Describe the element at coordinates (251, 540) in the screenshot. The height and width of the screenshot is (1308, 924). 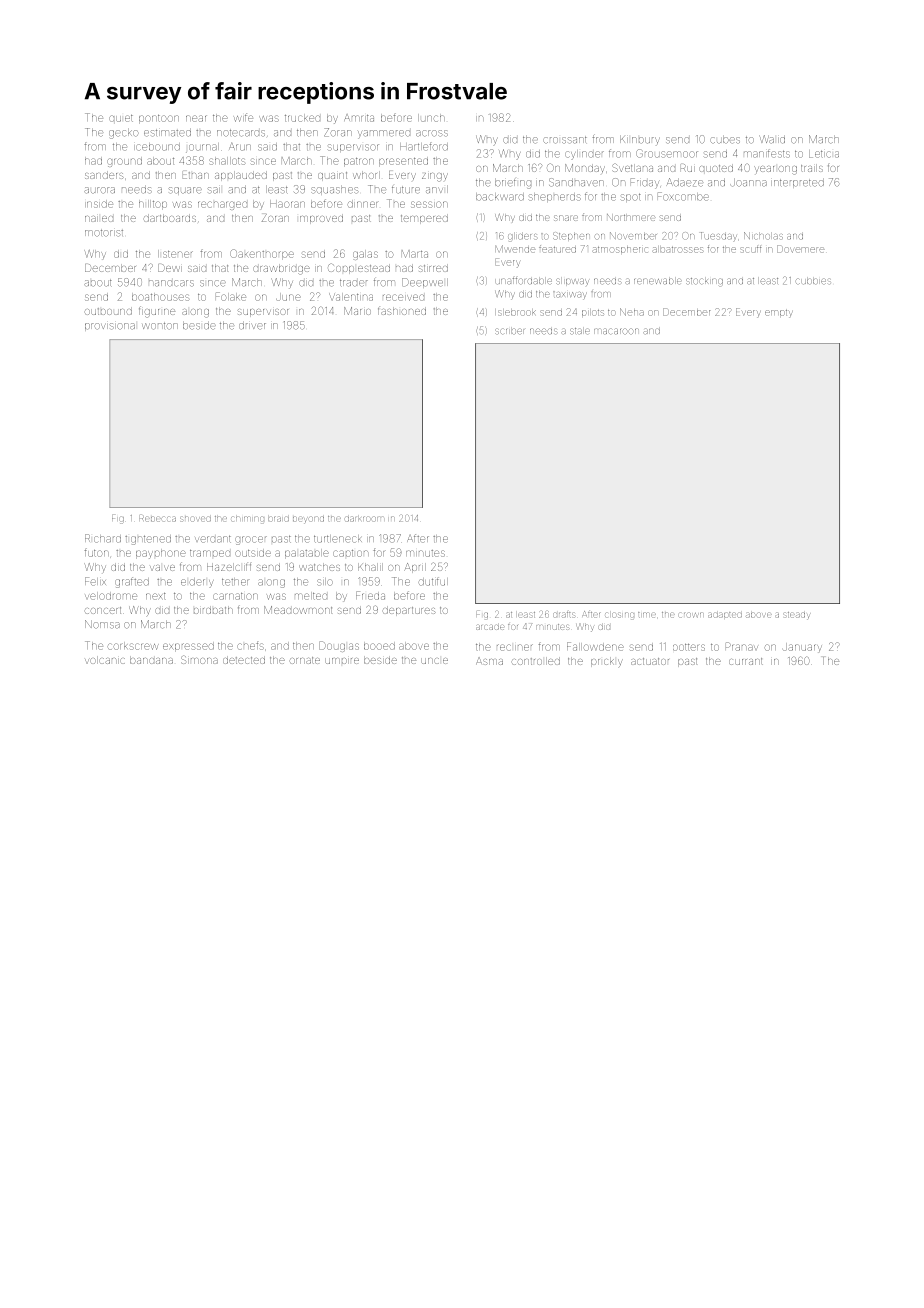
I see `grocer` at that location.
